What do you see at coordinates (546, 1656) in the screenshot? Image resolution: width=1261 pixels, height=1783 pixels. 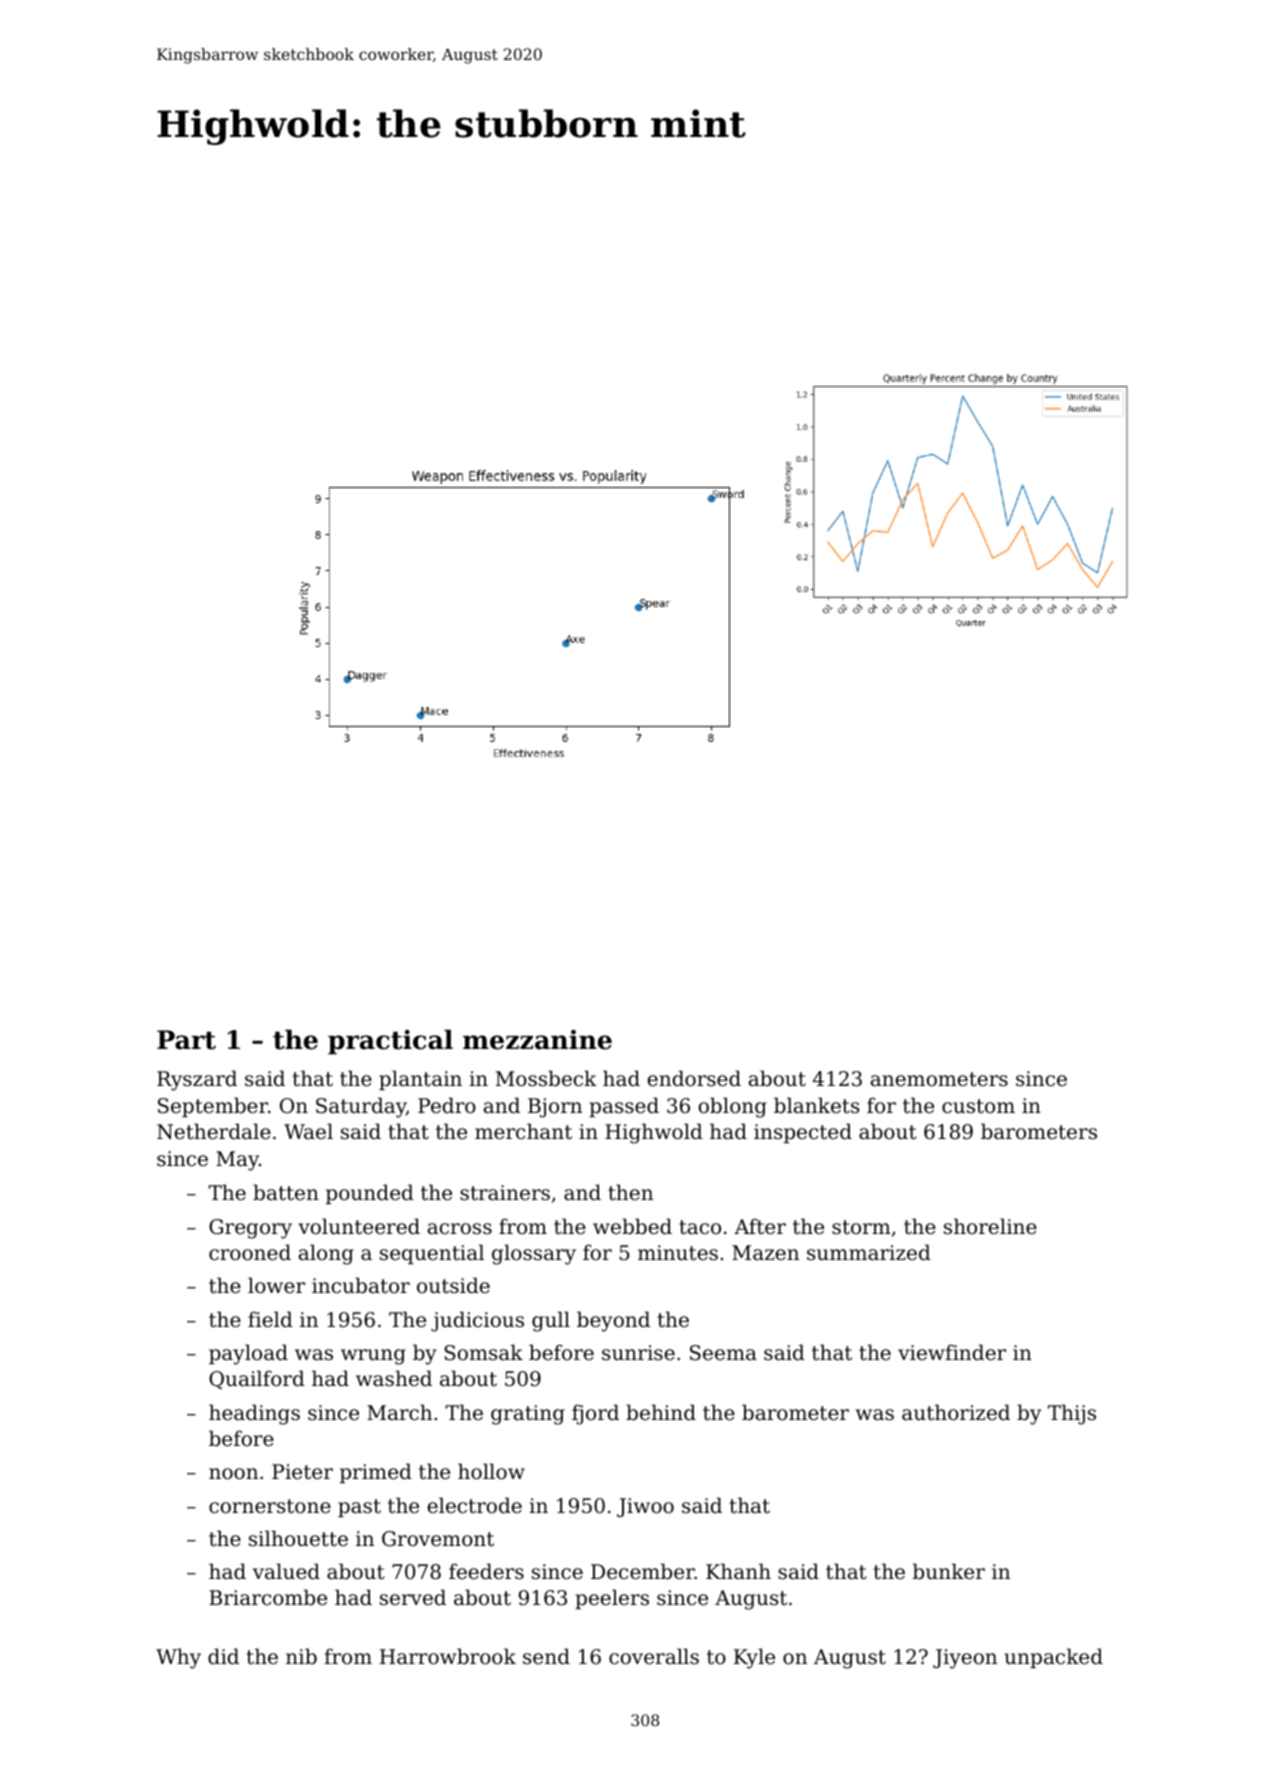 I see `send` at bounding box center [546, 1656].
